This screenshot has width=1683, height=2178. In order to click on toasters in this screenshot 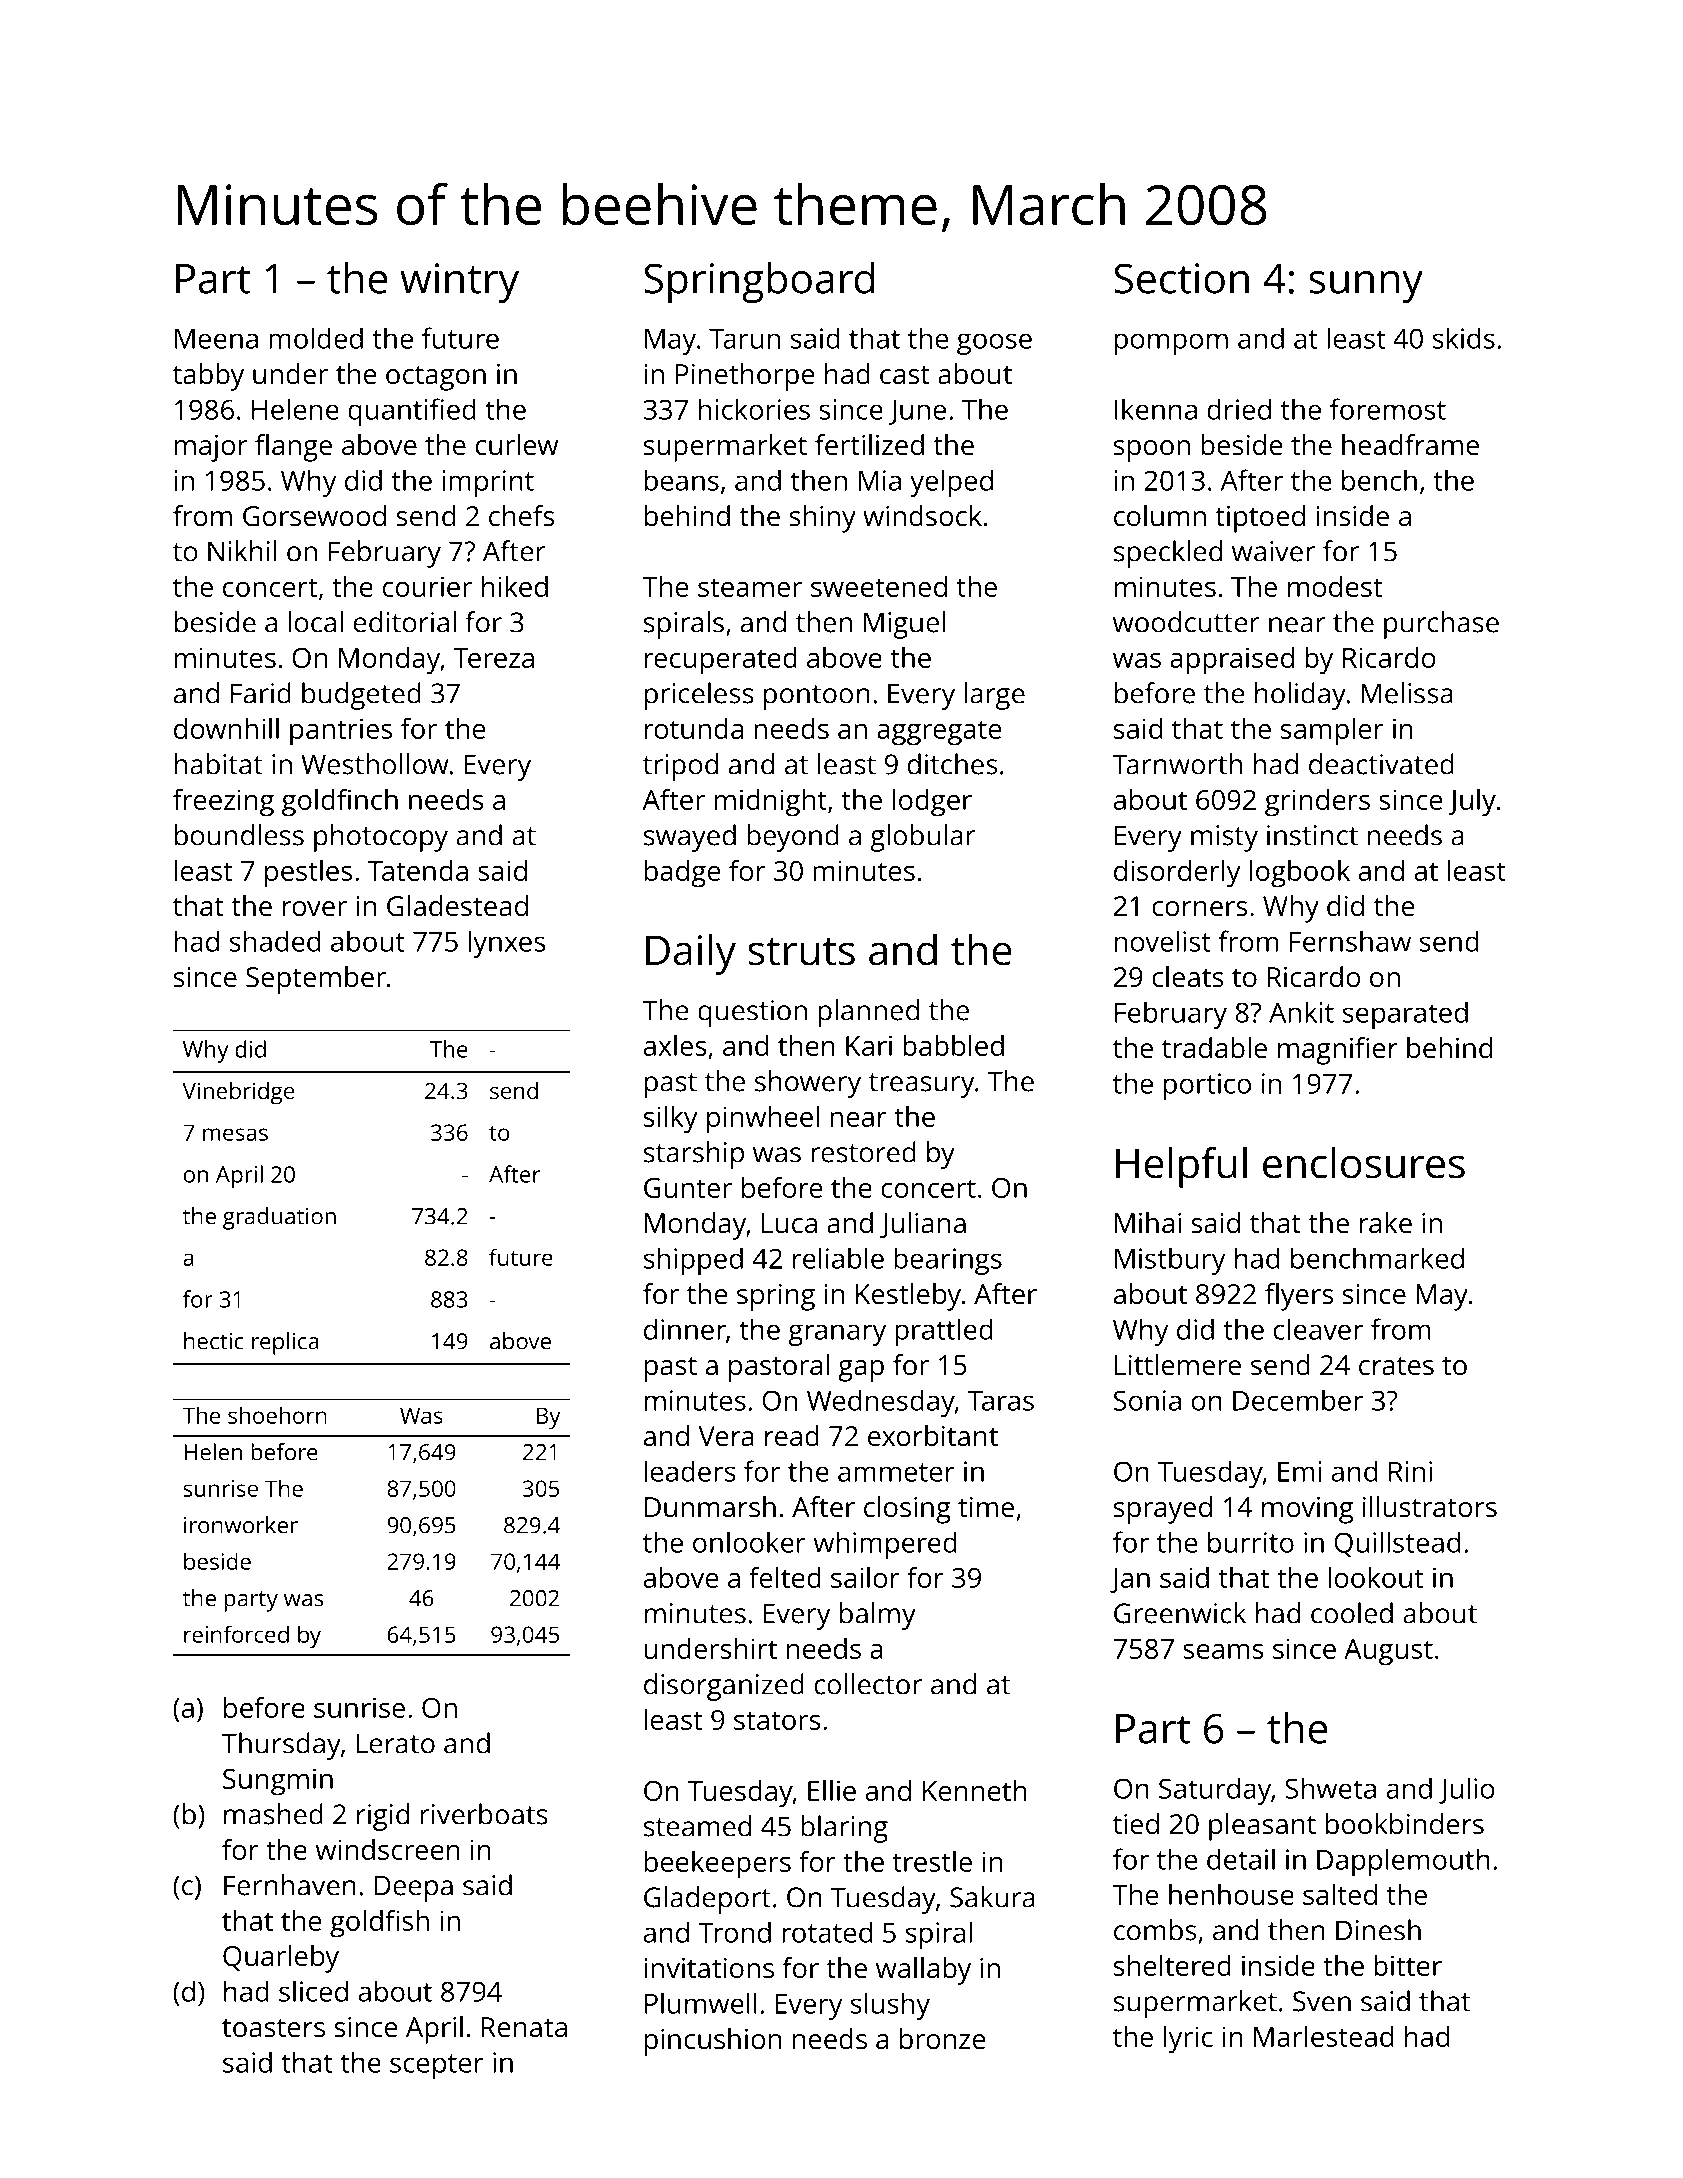, I will do `click(273, 2028)`.
